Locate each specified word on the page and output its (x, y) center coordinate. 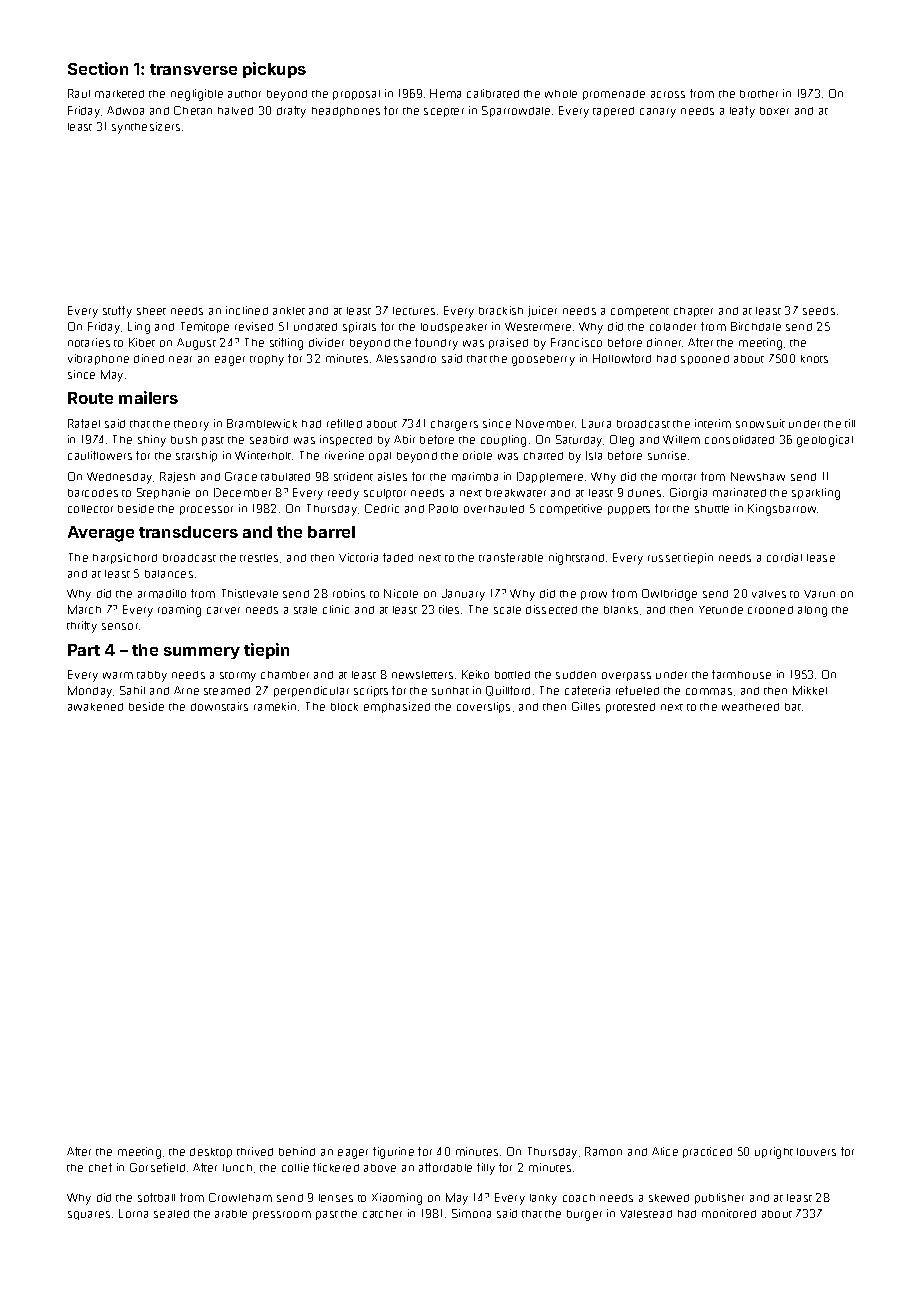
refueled (637, 690)
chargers (454, 425)
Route (90, 398)
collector (90, 509)
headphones (346, 112)
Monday (90, 692)
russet (664, 558)
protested (630, 708)
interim (713, 423)
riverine (344, 455)
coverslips (483, 707)
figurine (393, 1153)
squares (89, 1215)
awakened (95, 707)
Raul (79, 93)
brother (759, 94)
